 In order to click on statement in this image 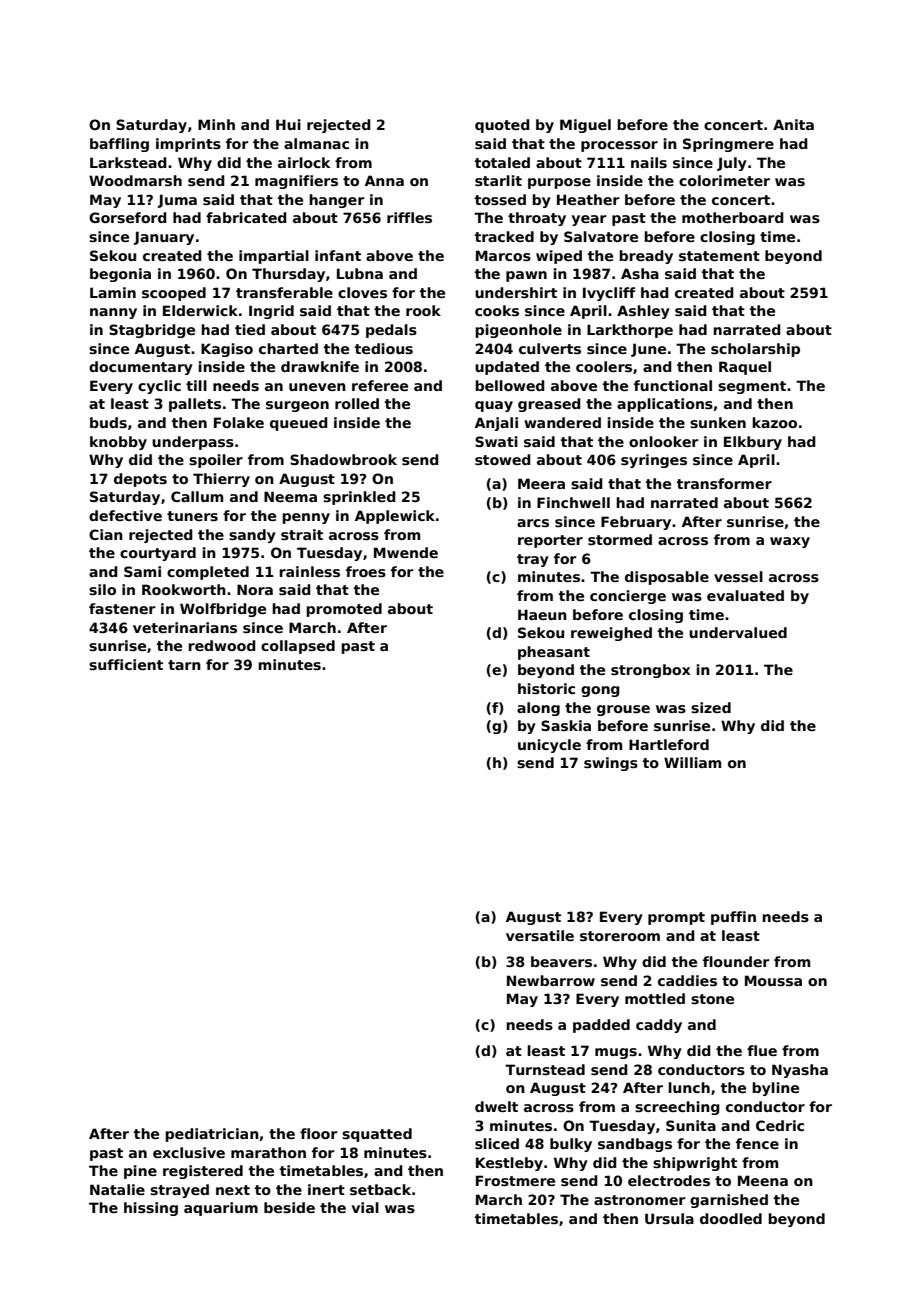, I will do `click(719, 256)`.
